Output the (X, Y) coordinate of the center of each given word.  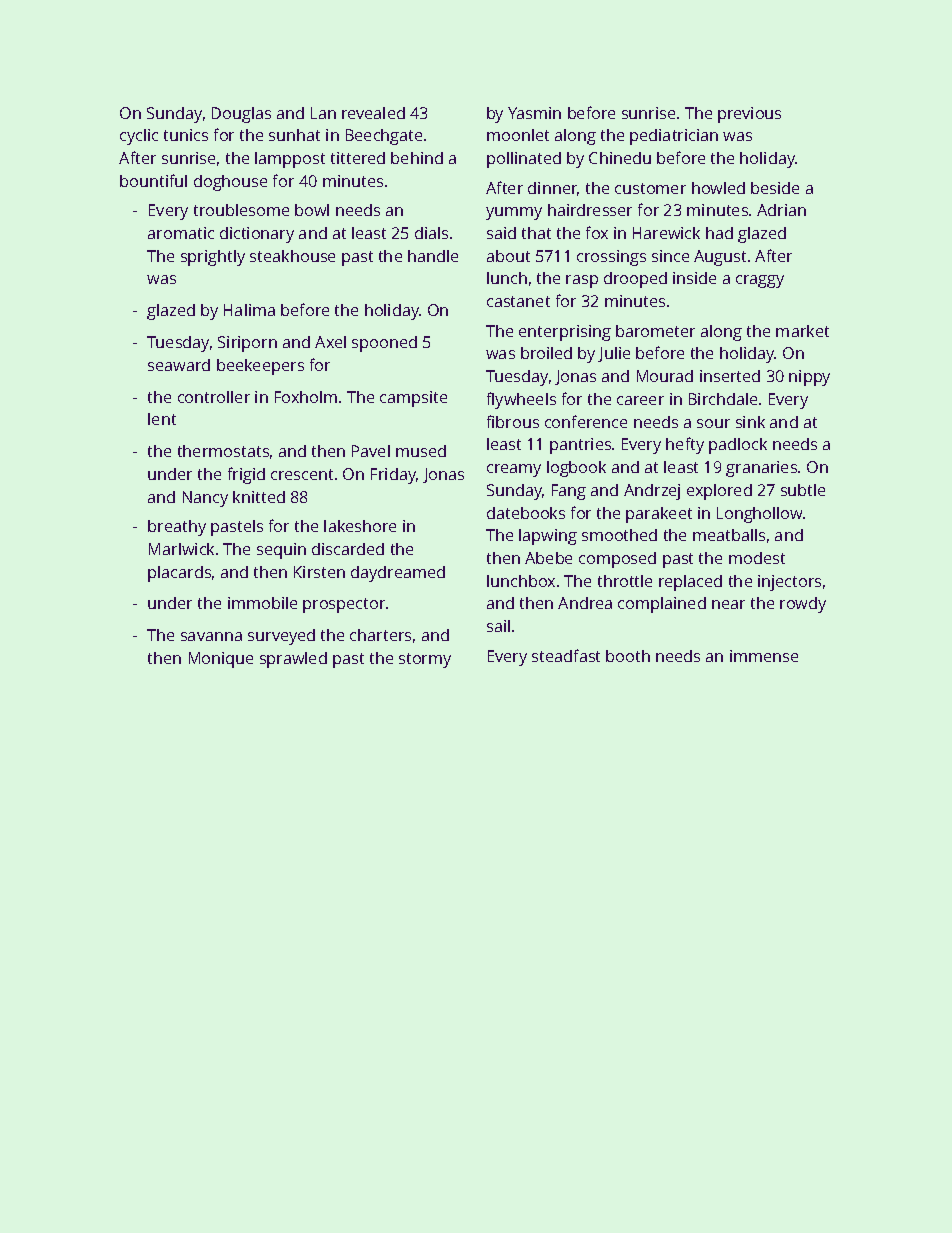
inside (694, 278)
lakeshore (360, 526)
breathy (177, 528)
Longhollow (759, 515)
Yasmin (534, 113)
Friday (393, 476)
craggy (760, 281)
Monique (221, 660)
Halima (249, 310)
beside (775, 188)
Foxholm (306, 397)
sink (750, 422)
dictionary (257, 235)
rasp (582, 281)
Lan (323, 113)
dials (431, 233)
